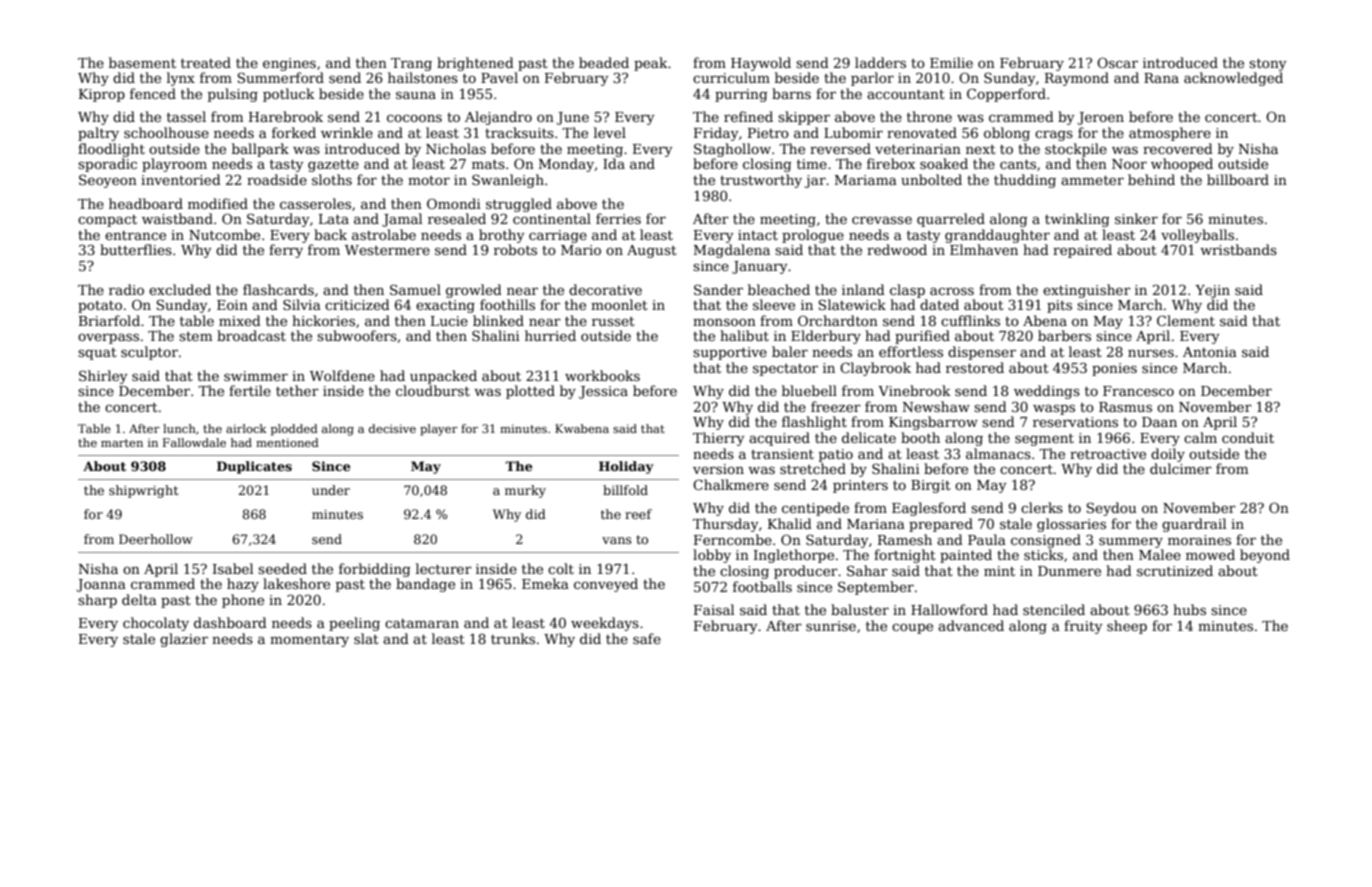  Describe the element at coordinates (951, 62) in the image. I see `Emilie` at that location.
